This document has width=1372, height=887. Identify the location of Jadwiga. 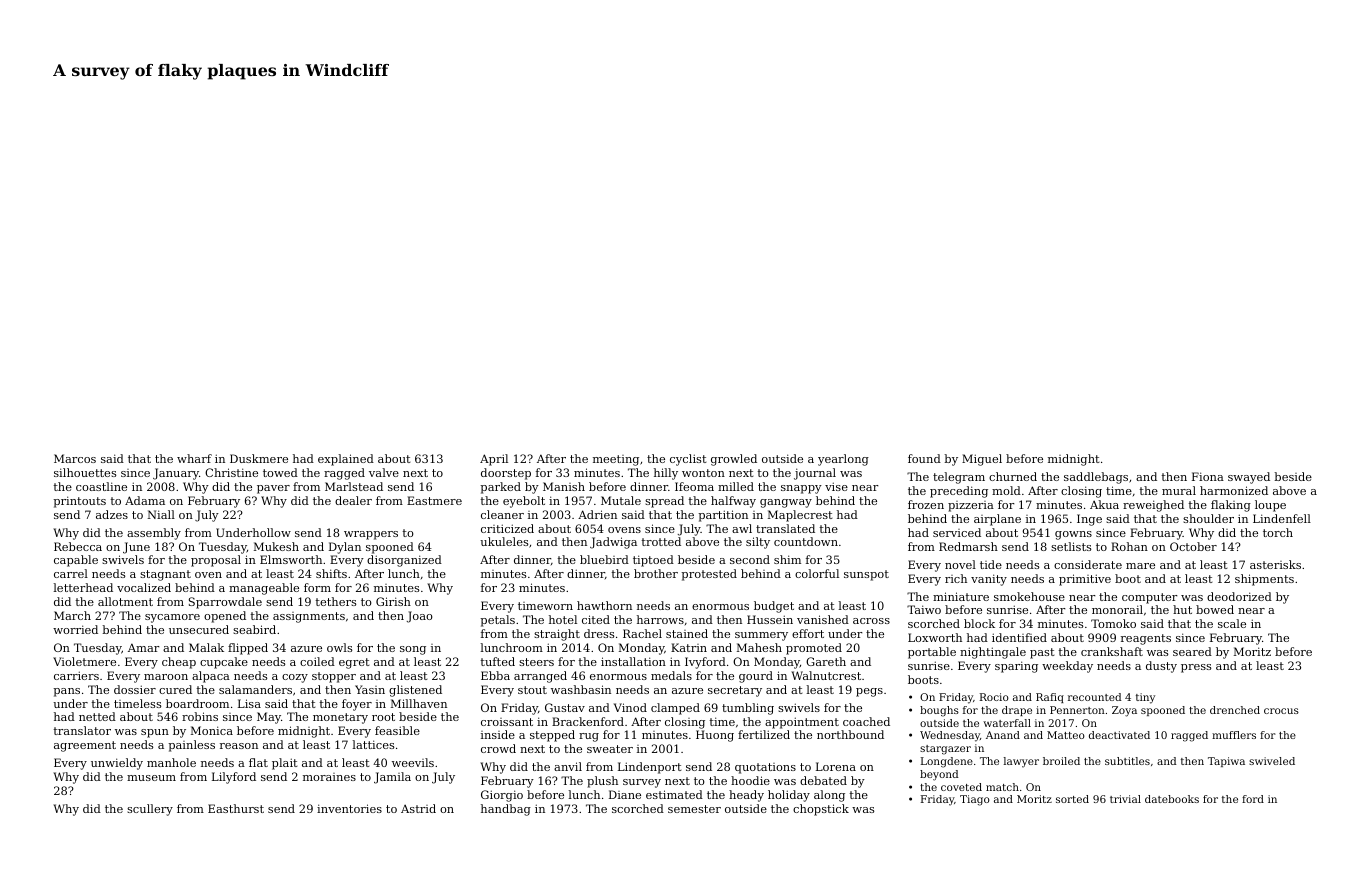
(613, 543).
